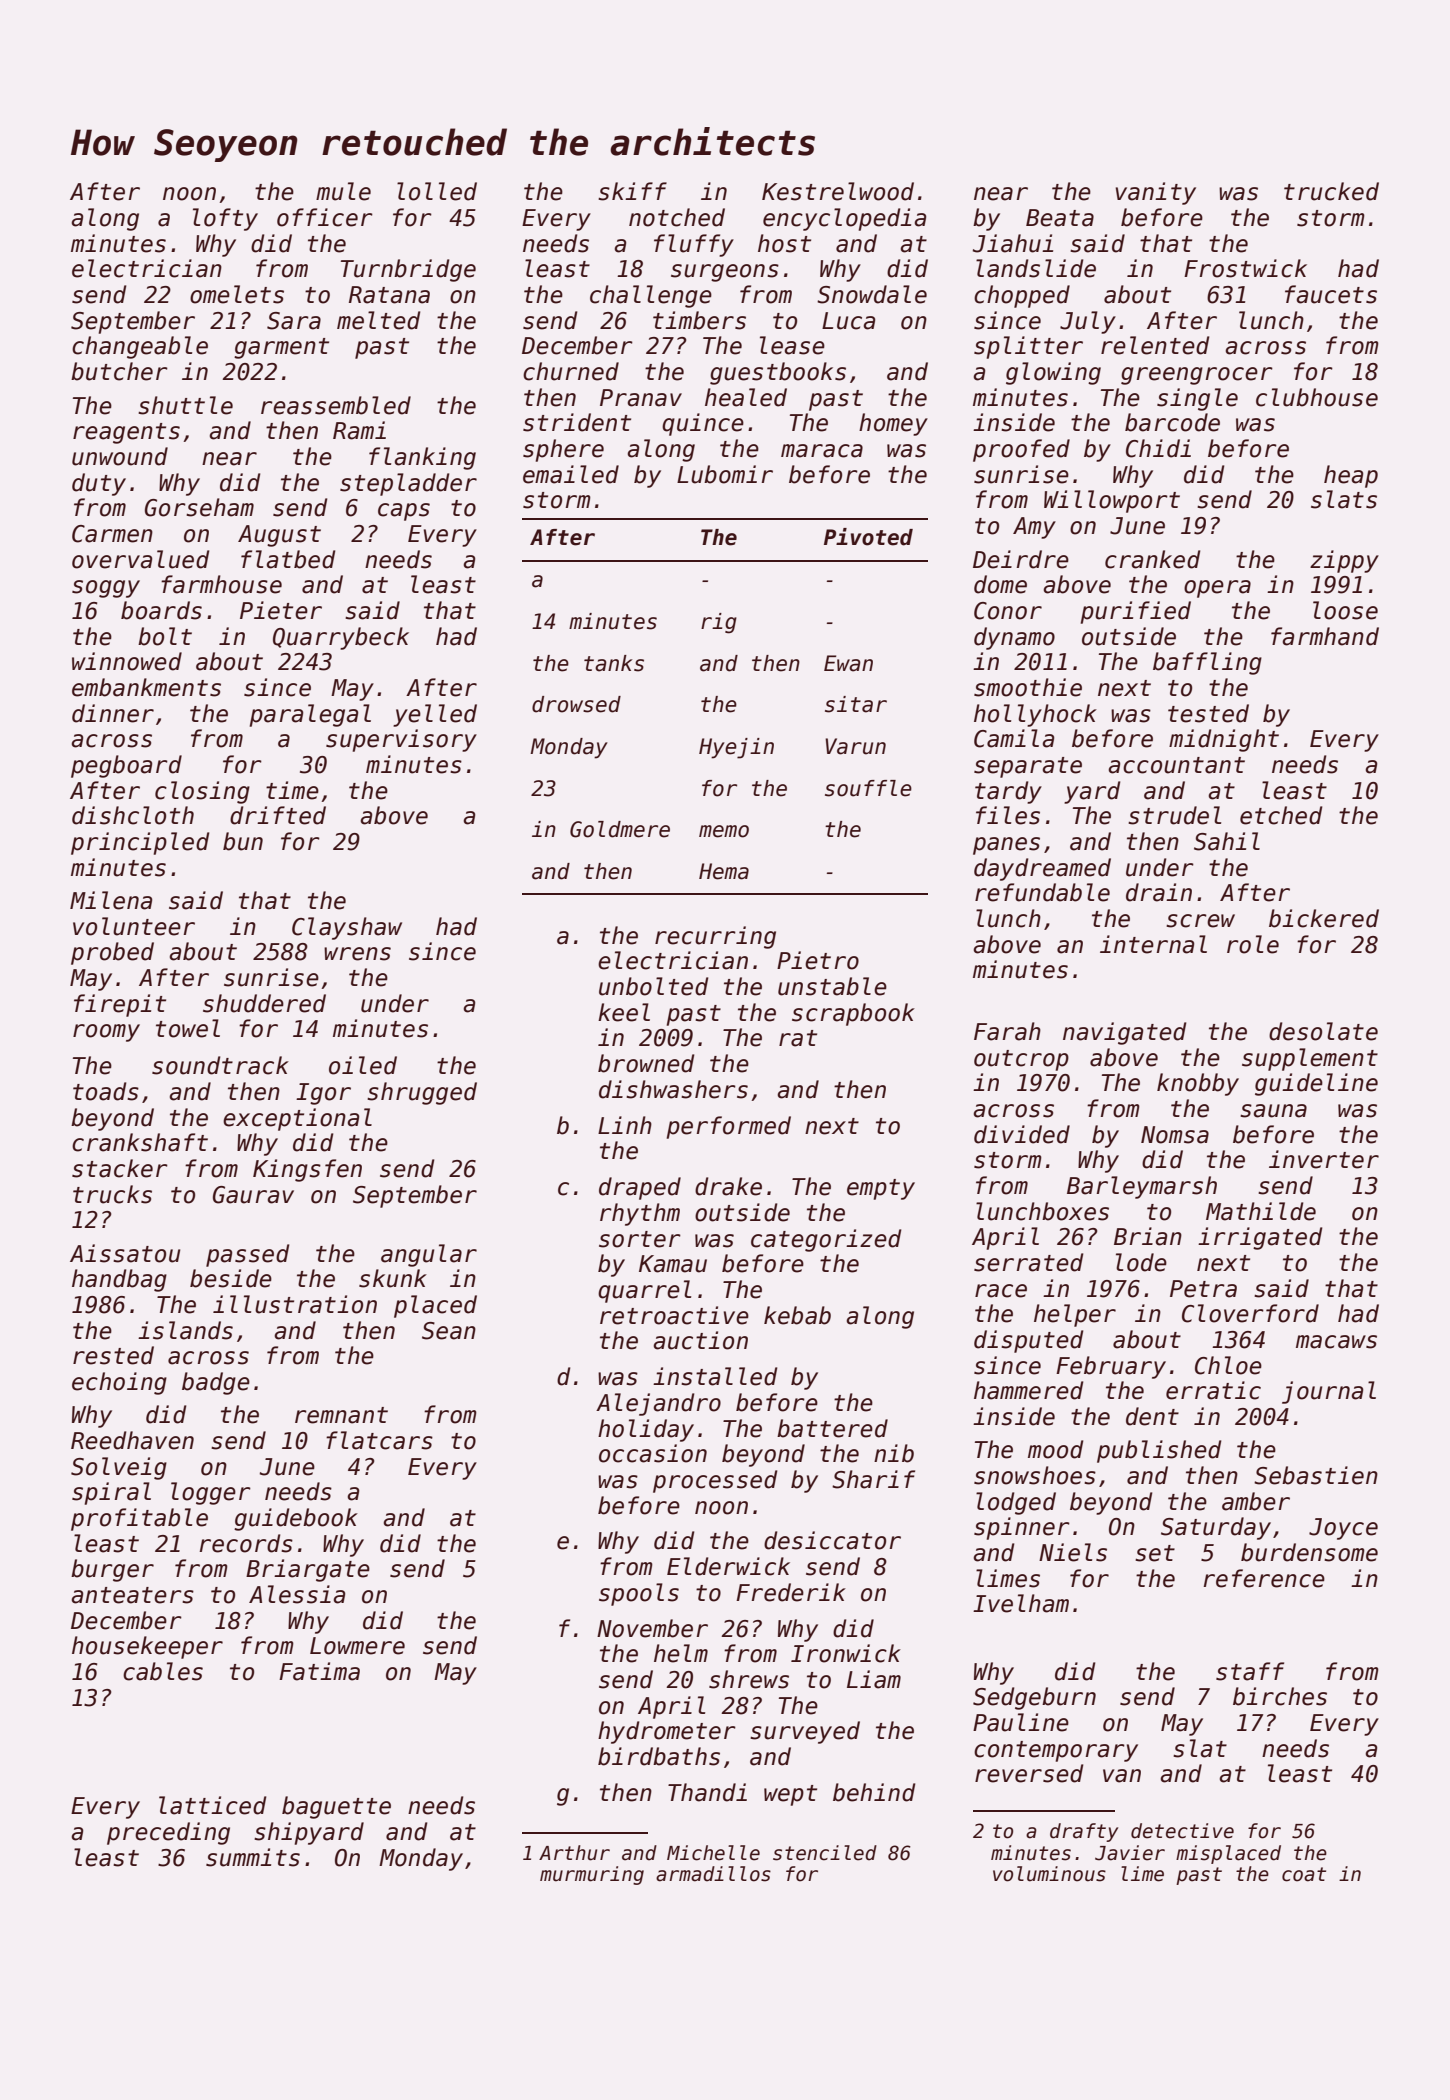 The height and width of the image is (2100, 1450). What do you see at coordinates (592, 1875) in the image?
I see `murmuring` at bounding box center [592, 1875].
